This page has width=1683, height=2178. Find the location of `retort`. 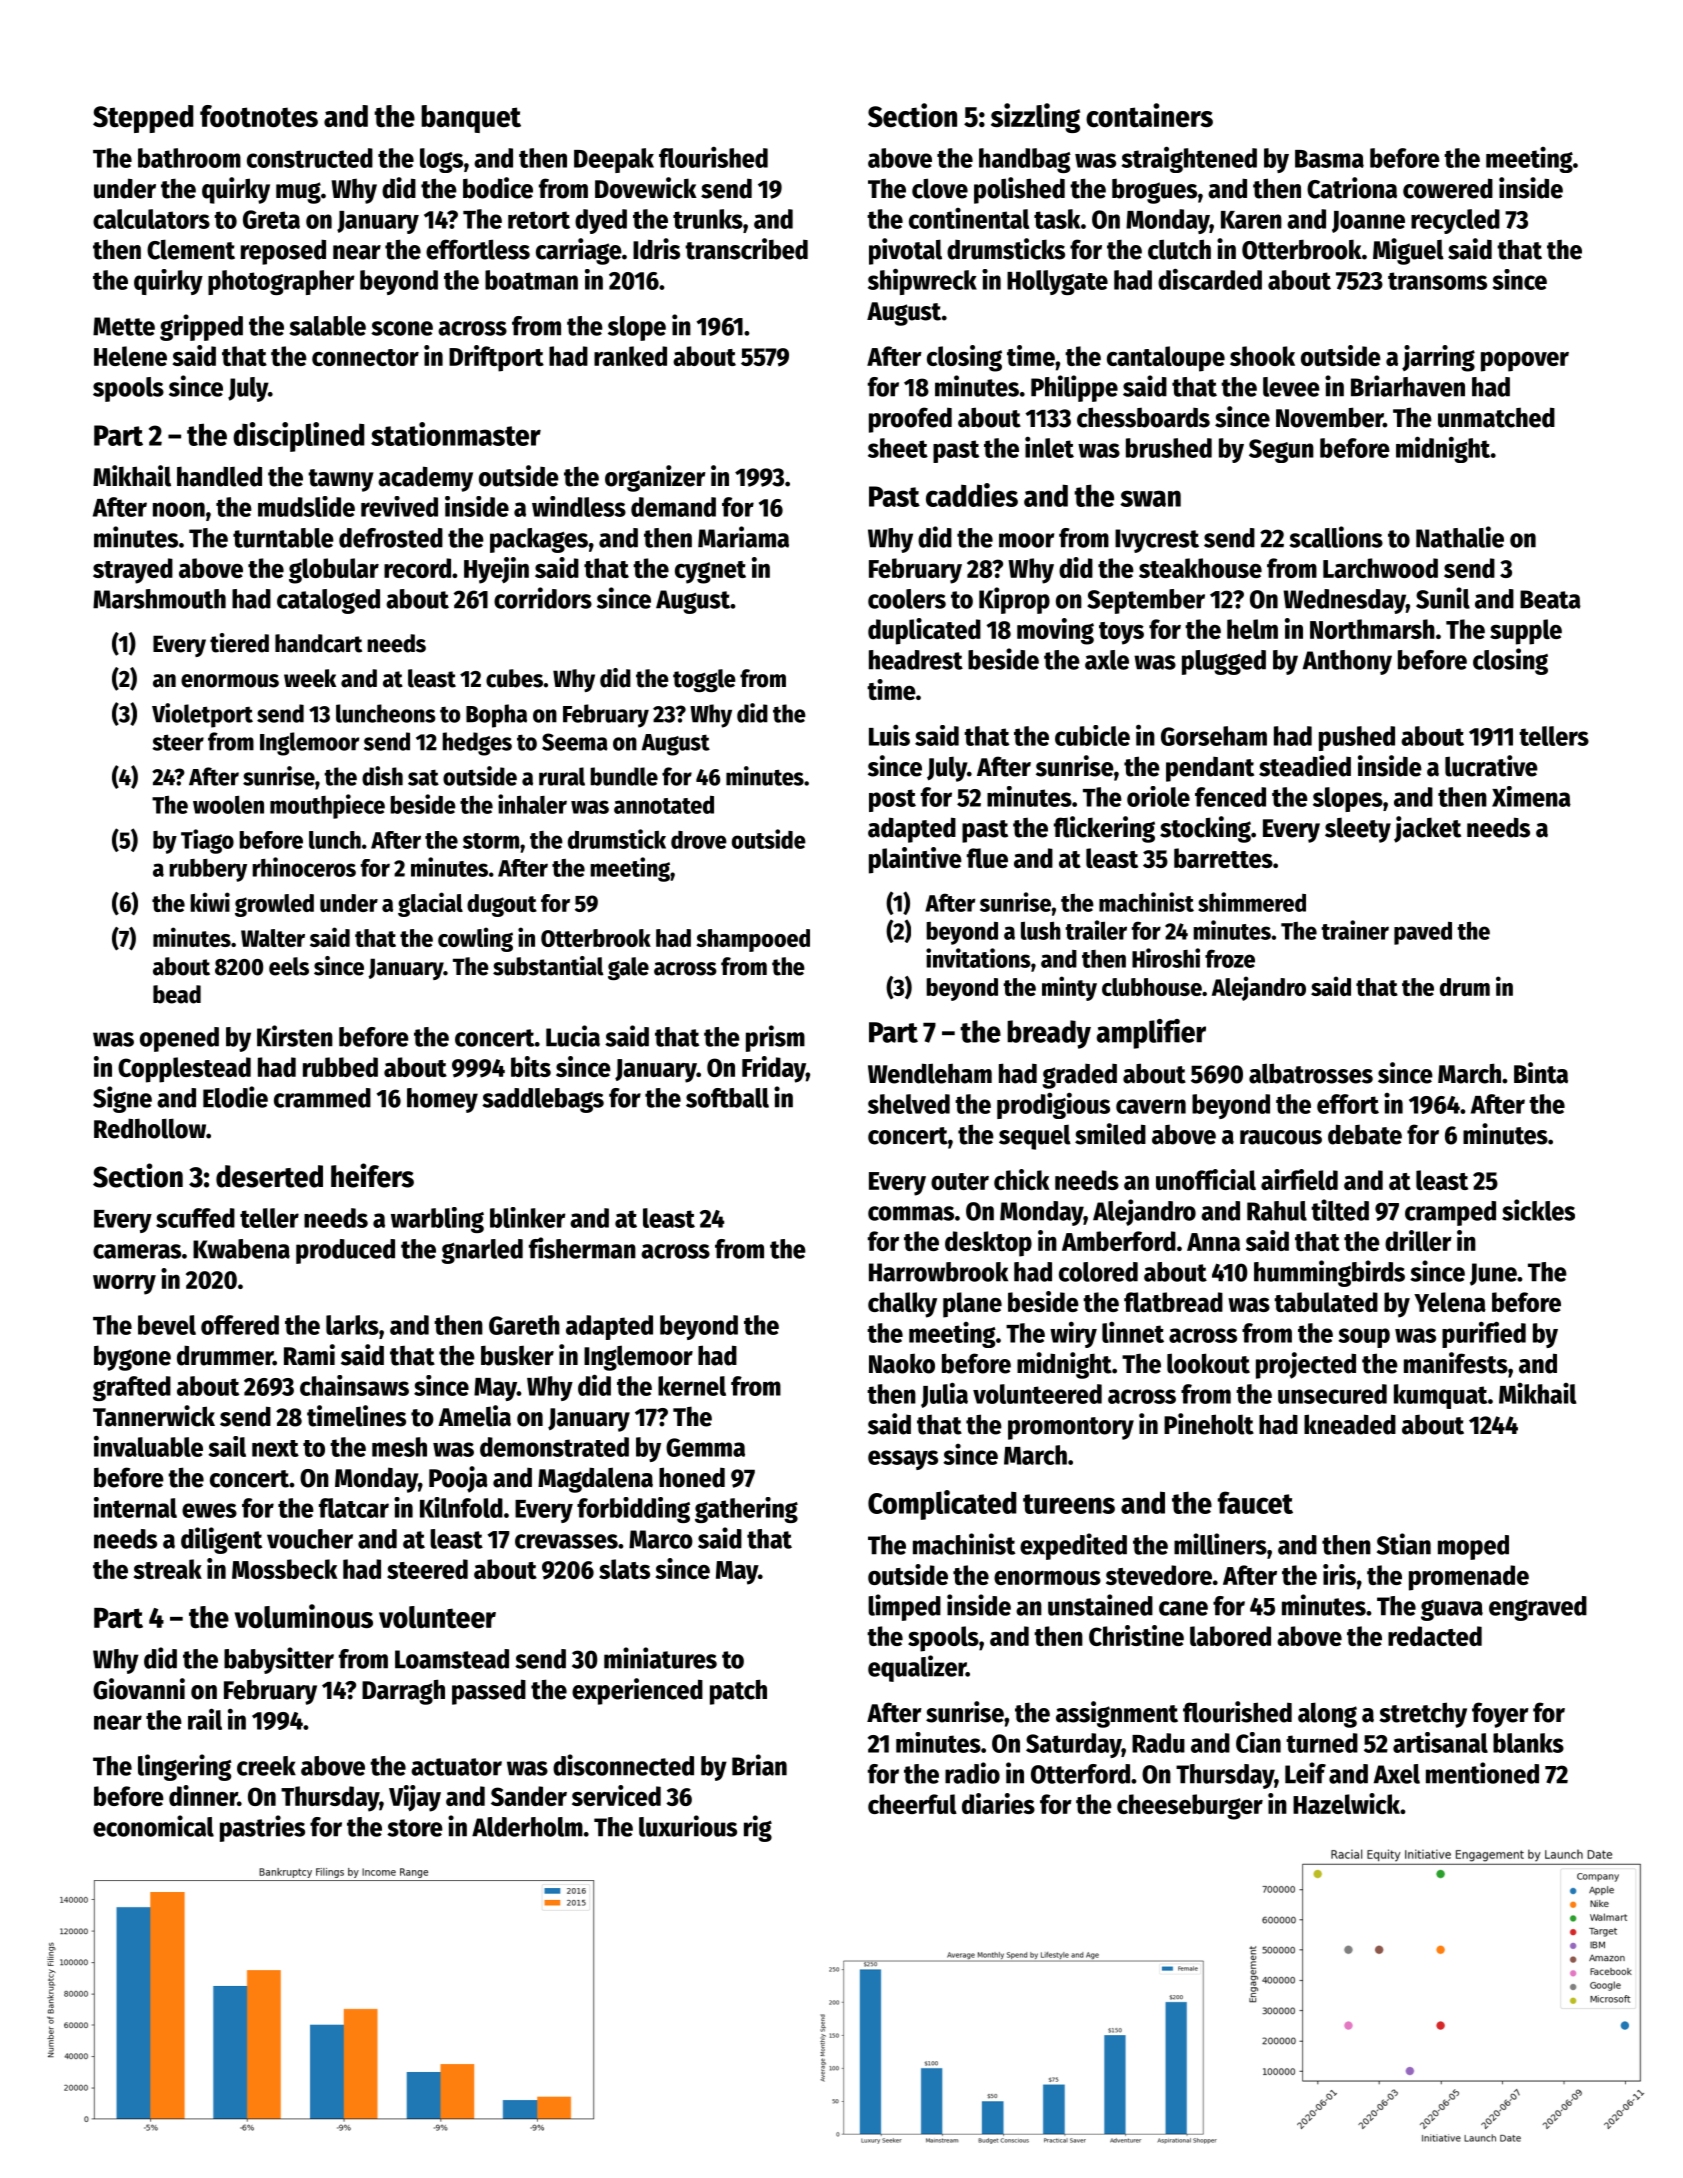

retort is located at coordinates (539, 220).
